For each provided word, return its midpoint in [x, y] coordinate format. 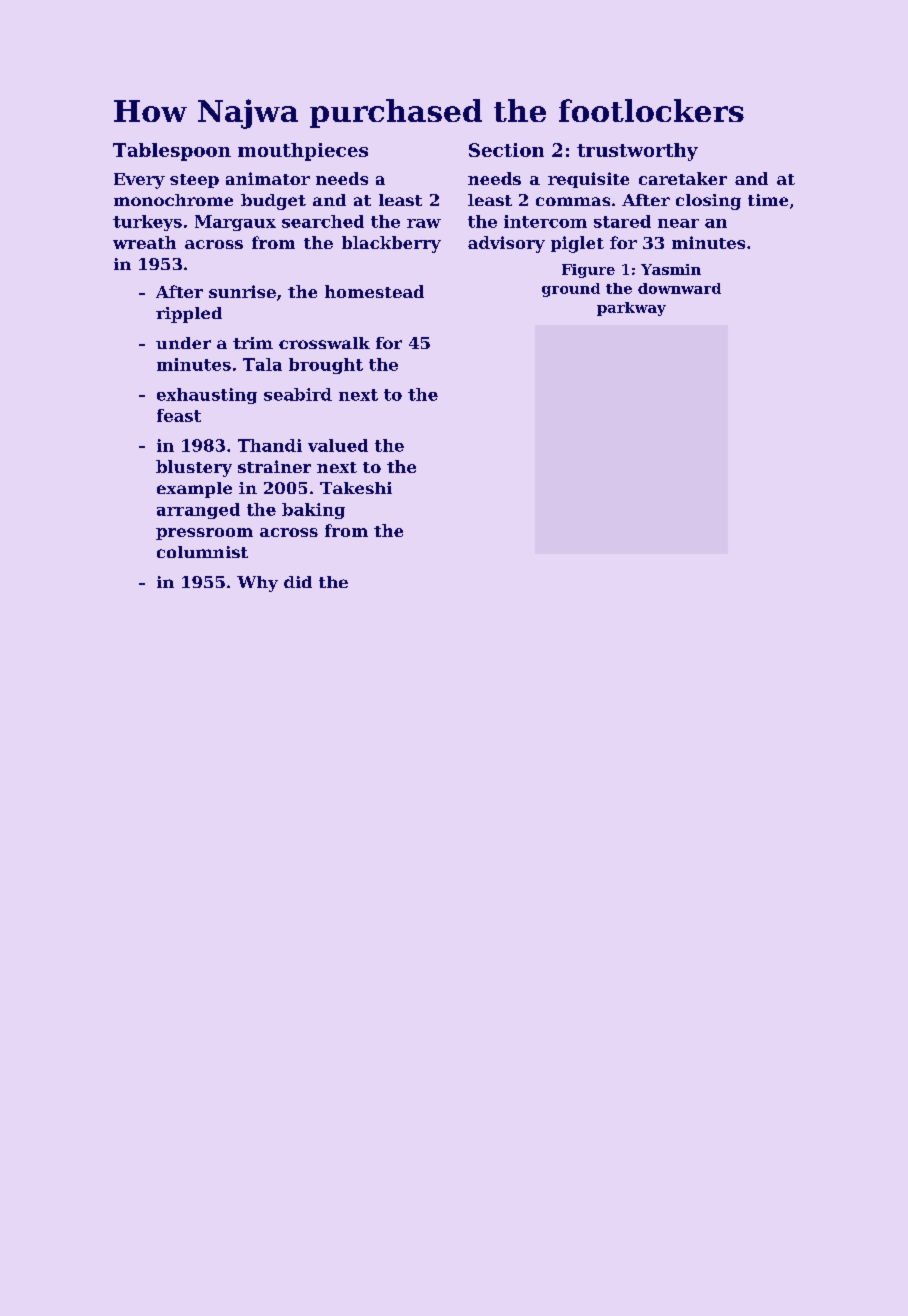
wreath [144, 242]
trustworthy [637, 152]
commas [573, 201]
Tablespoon [172, 152]
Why [257, 584]
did [298, 582]
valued [338, 445]
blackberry [391, 244]
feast [179, 415]
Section [506, 150]
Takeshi [356, 488]
